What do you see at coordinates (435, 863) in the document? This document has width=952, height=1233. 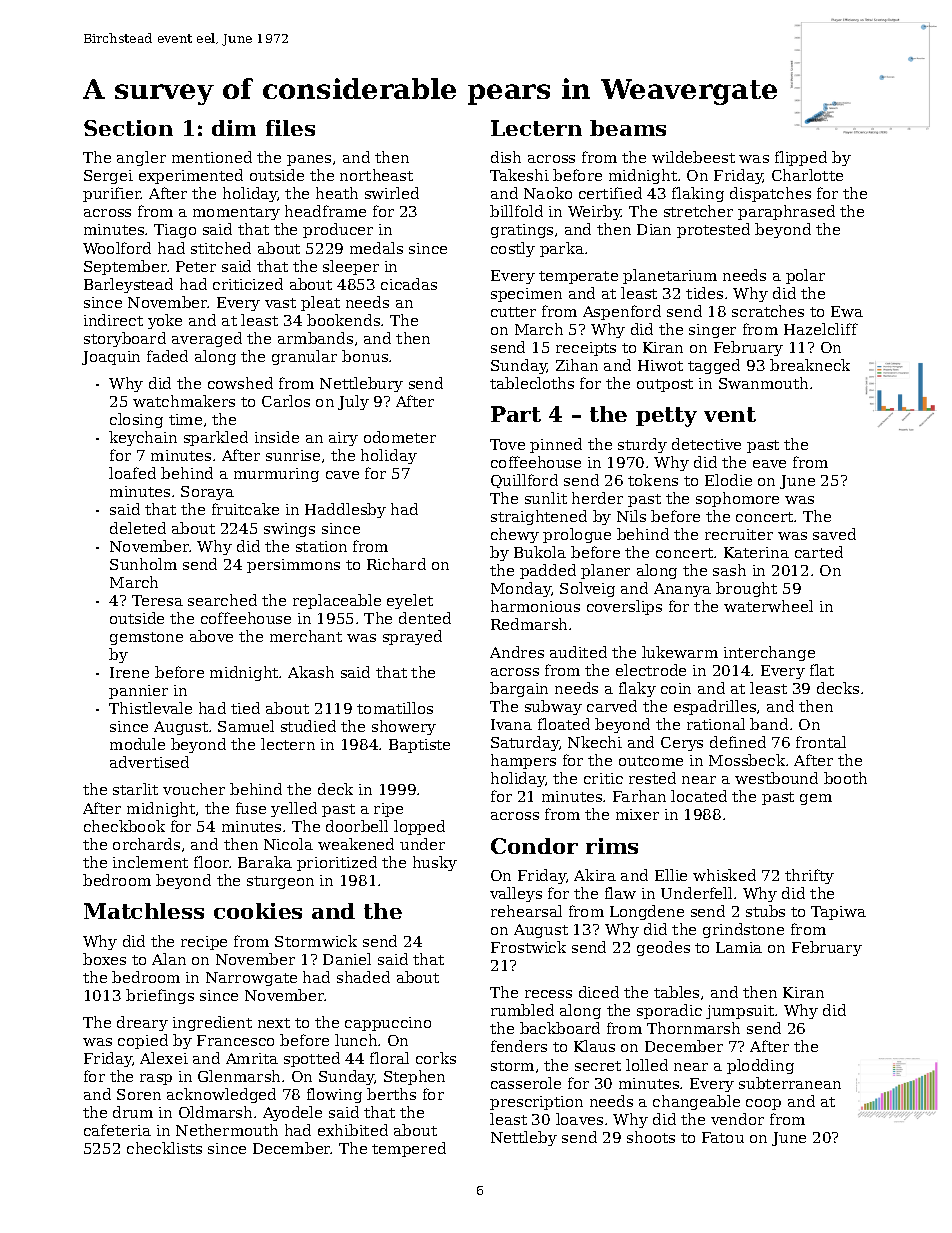 I see `husky` at bounding box center [435, 863].
